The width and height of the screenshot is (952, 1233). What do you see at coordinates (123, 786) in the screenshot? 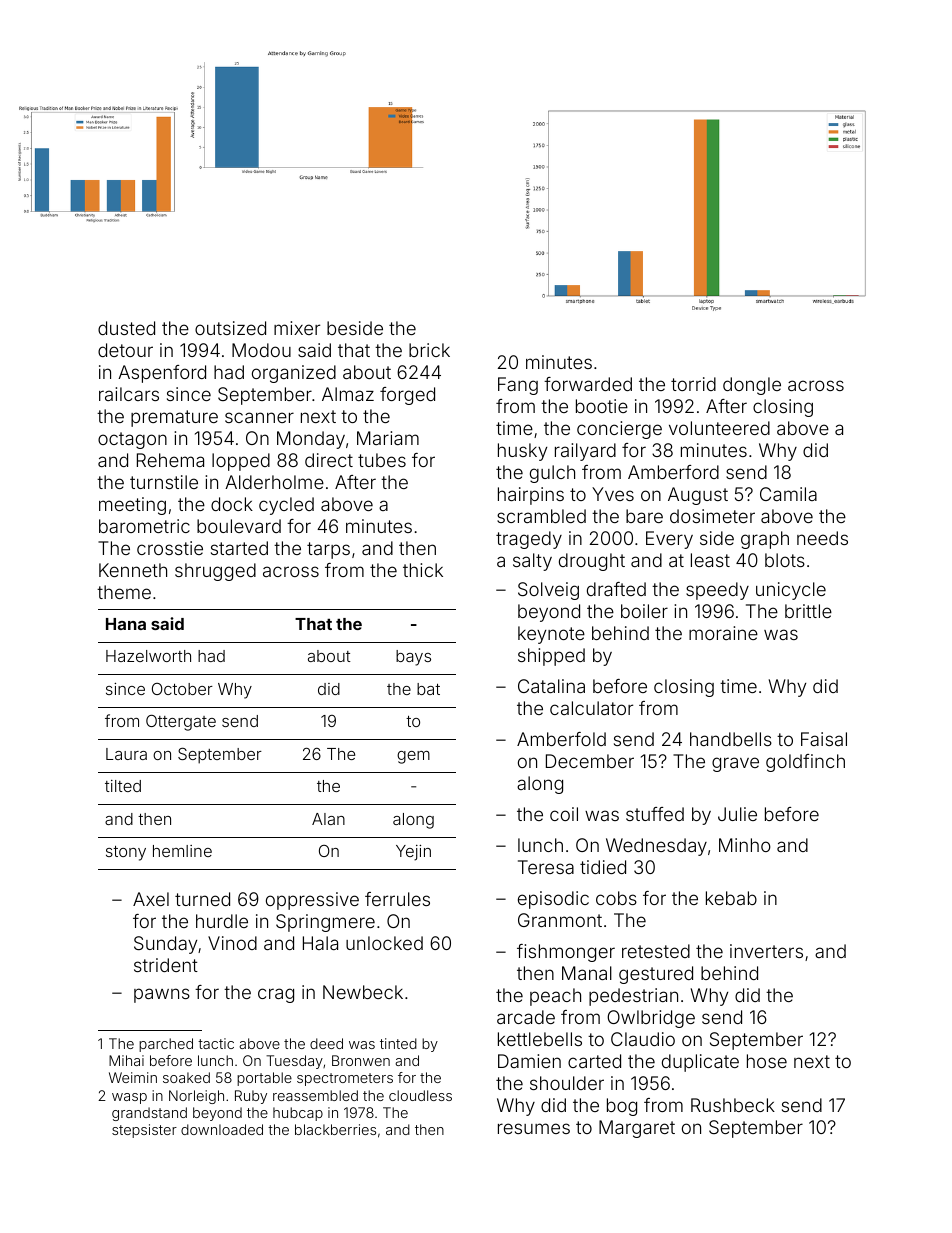
I see `tilted` at bounding box center [123, 786].
